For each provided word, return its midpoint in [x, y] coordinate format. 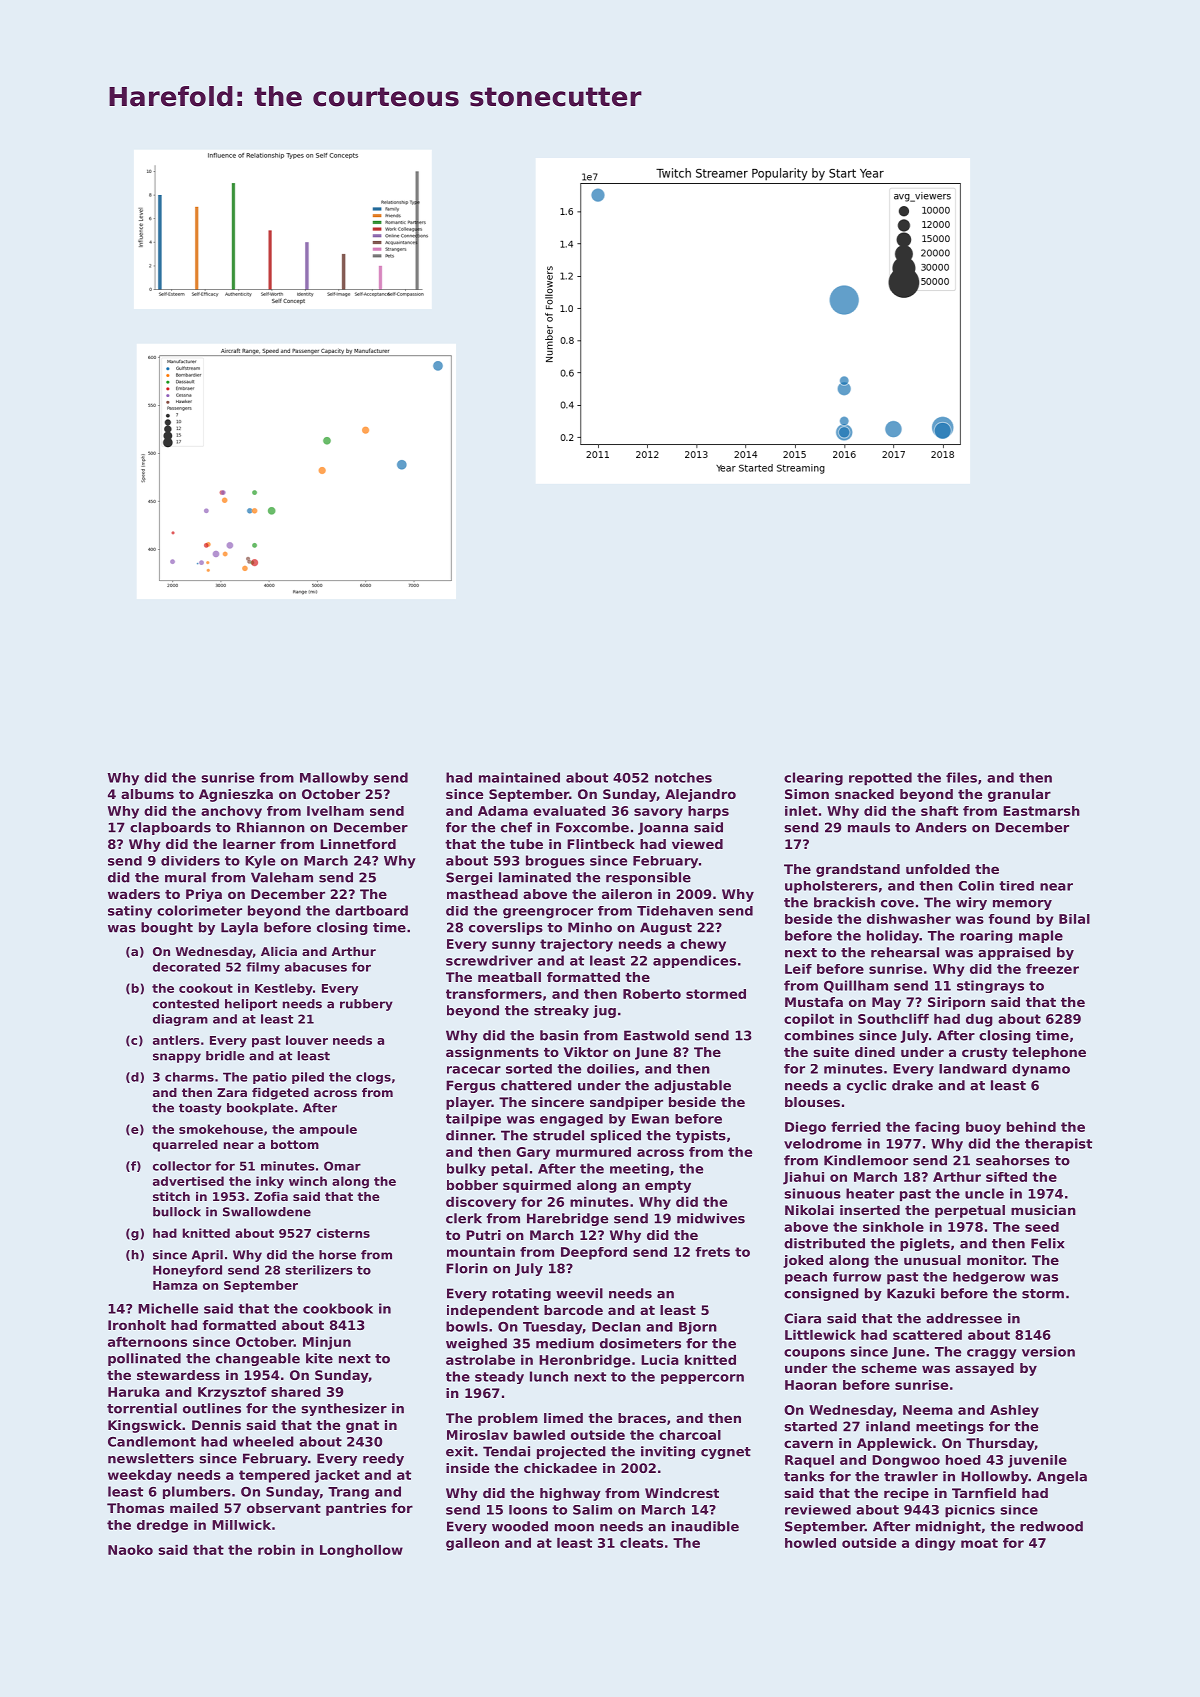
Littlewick [820, 1335]
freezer [1052, 969]
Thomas [135, 1508]
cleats [641, 1543]
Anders [941, 827]
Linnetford [358, 844]
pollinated [144, 1359]
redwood [1051, 1526]
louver [307, 1040]
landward [973, 1069]
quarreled [185, 1146]
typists [701, 1136]
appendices [694, 961]
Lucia [660, 1360]
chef [516, 827]
